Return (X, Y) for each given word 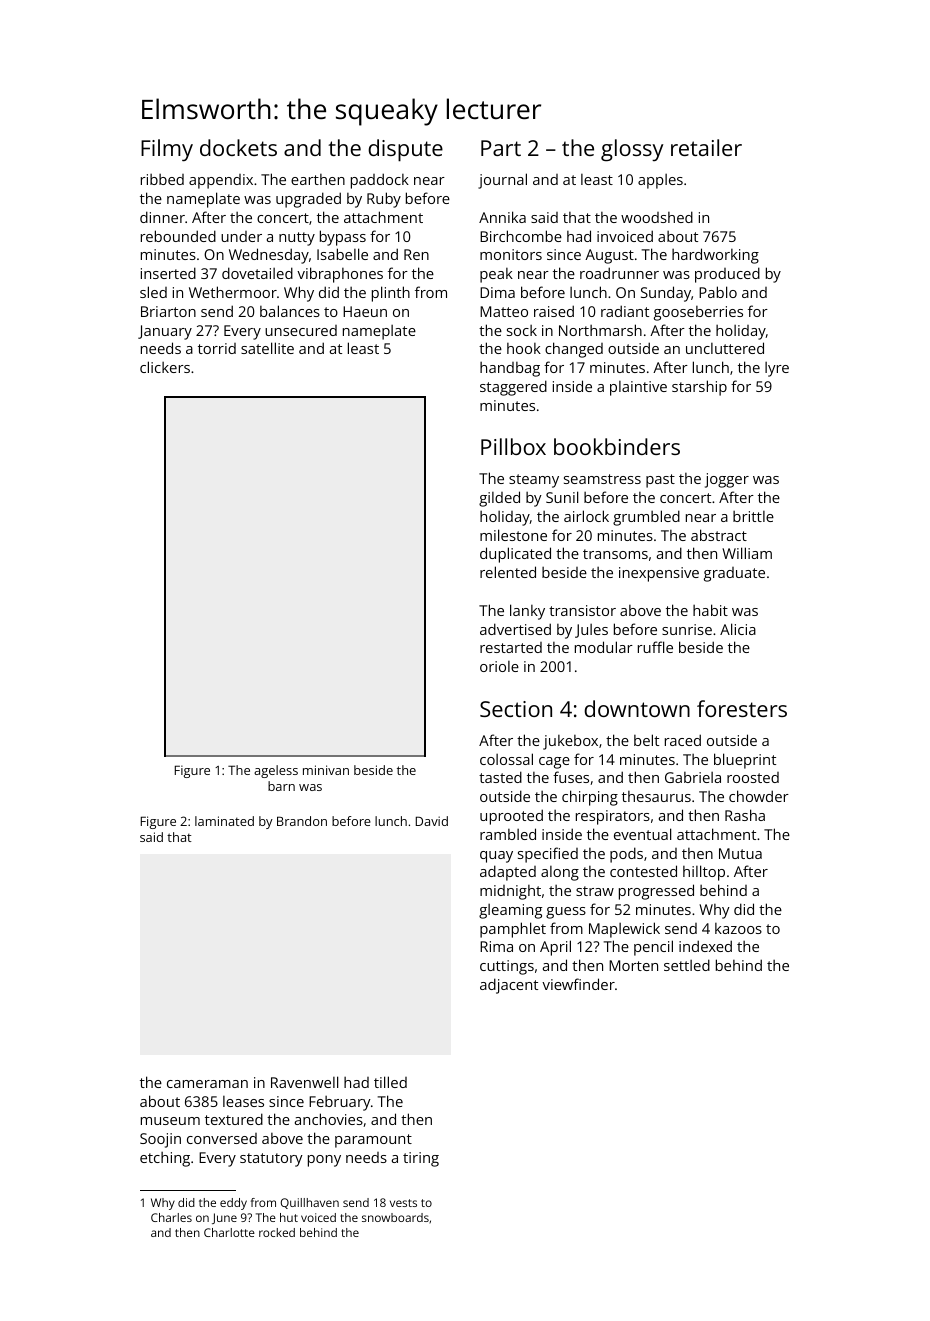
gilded (499, 499)
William (747, 553)
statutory (271, 1160)
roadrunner (619, 273)
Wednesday (269, 256)
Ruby (384, 200)
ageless (276, 771)
